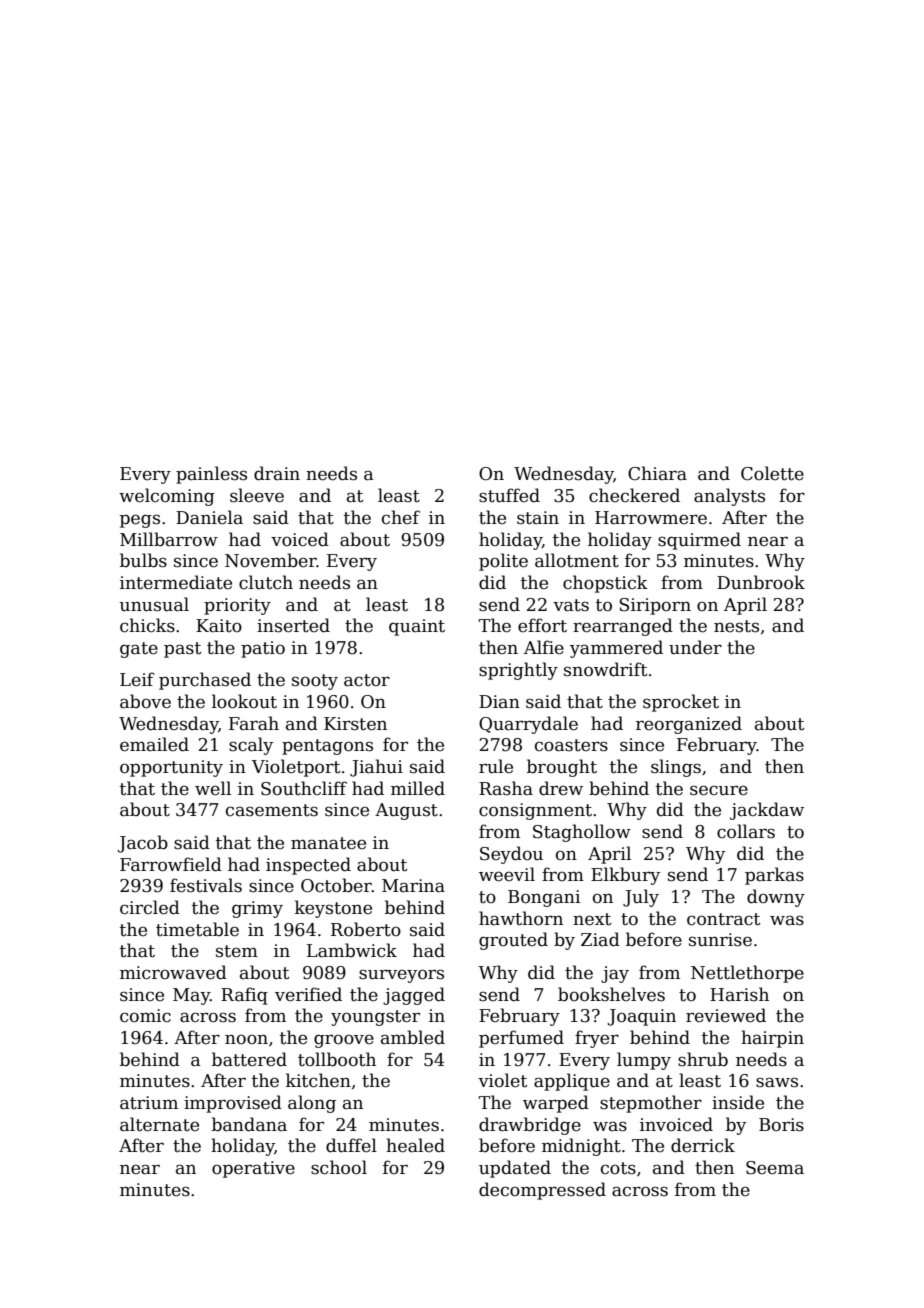 The height and width of the screenshot is (1308, 924). What do you see at coordinates (355, 724) in the screenshot?
I see `Kirsten` at bounding box center [355, 724].
